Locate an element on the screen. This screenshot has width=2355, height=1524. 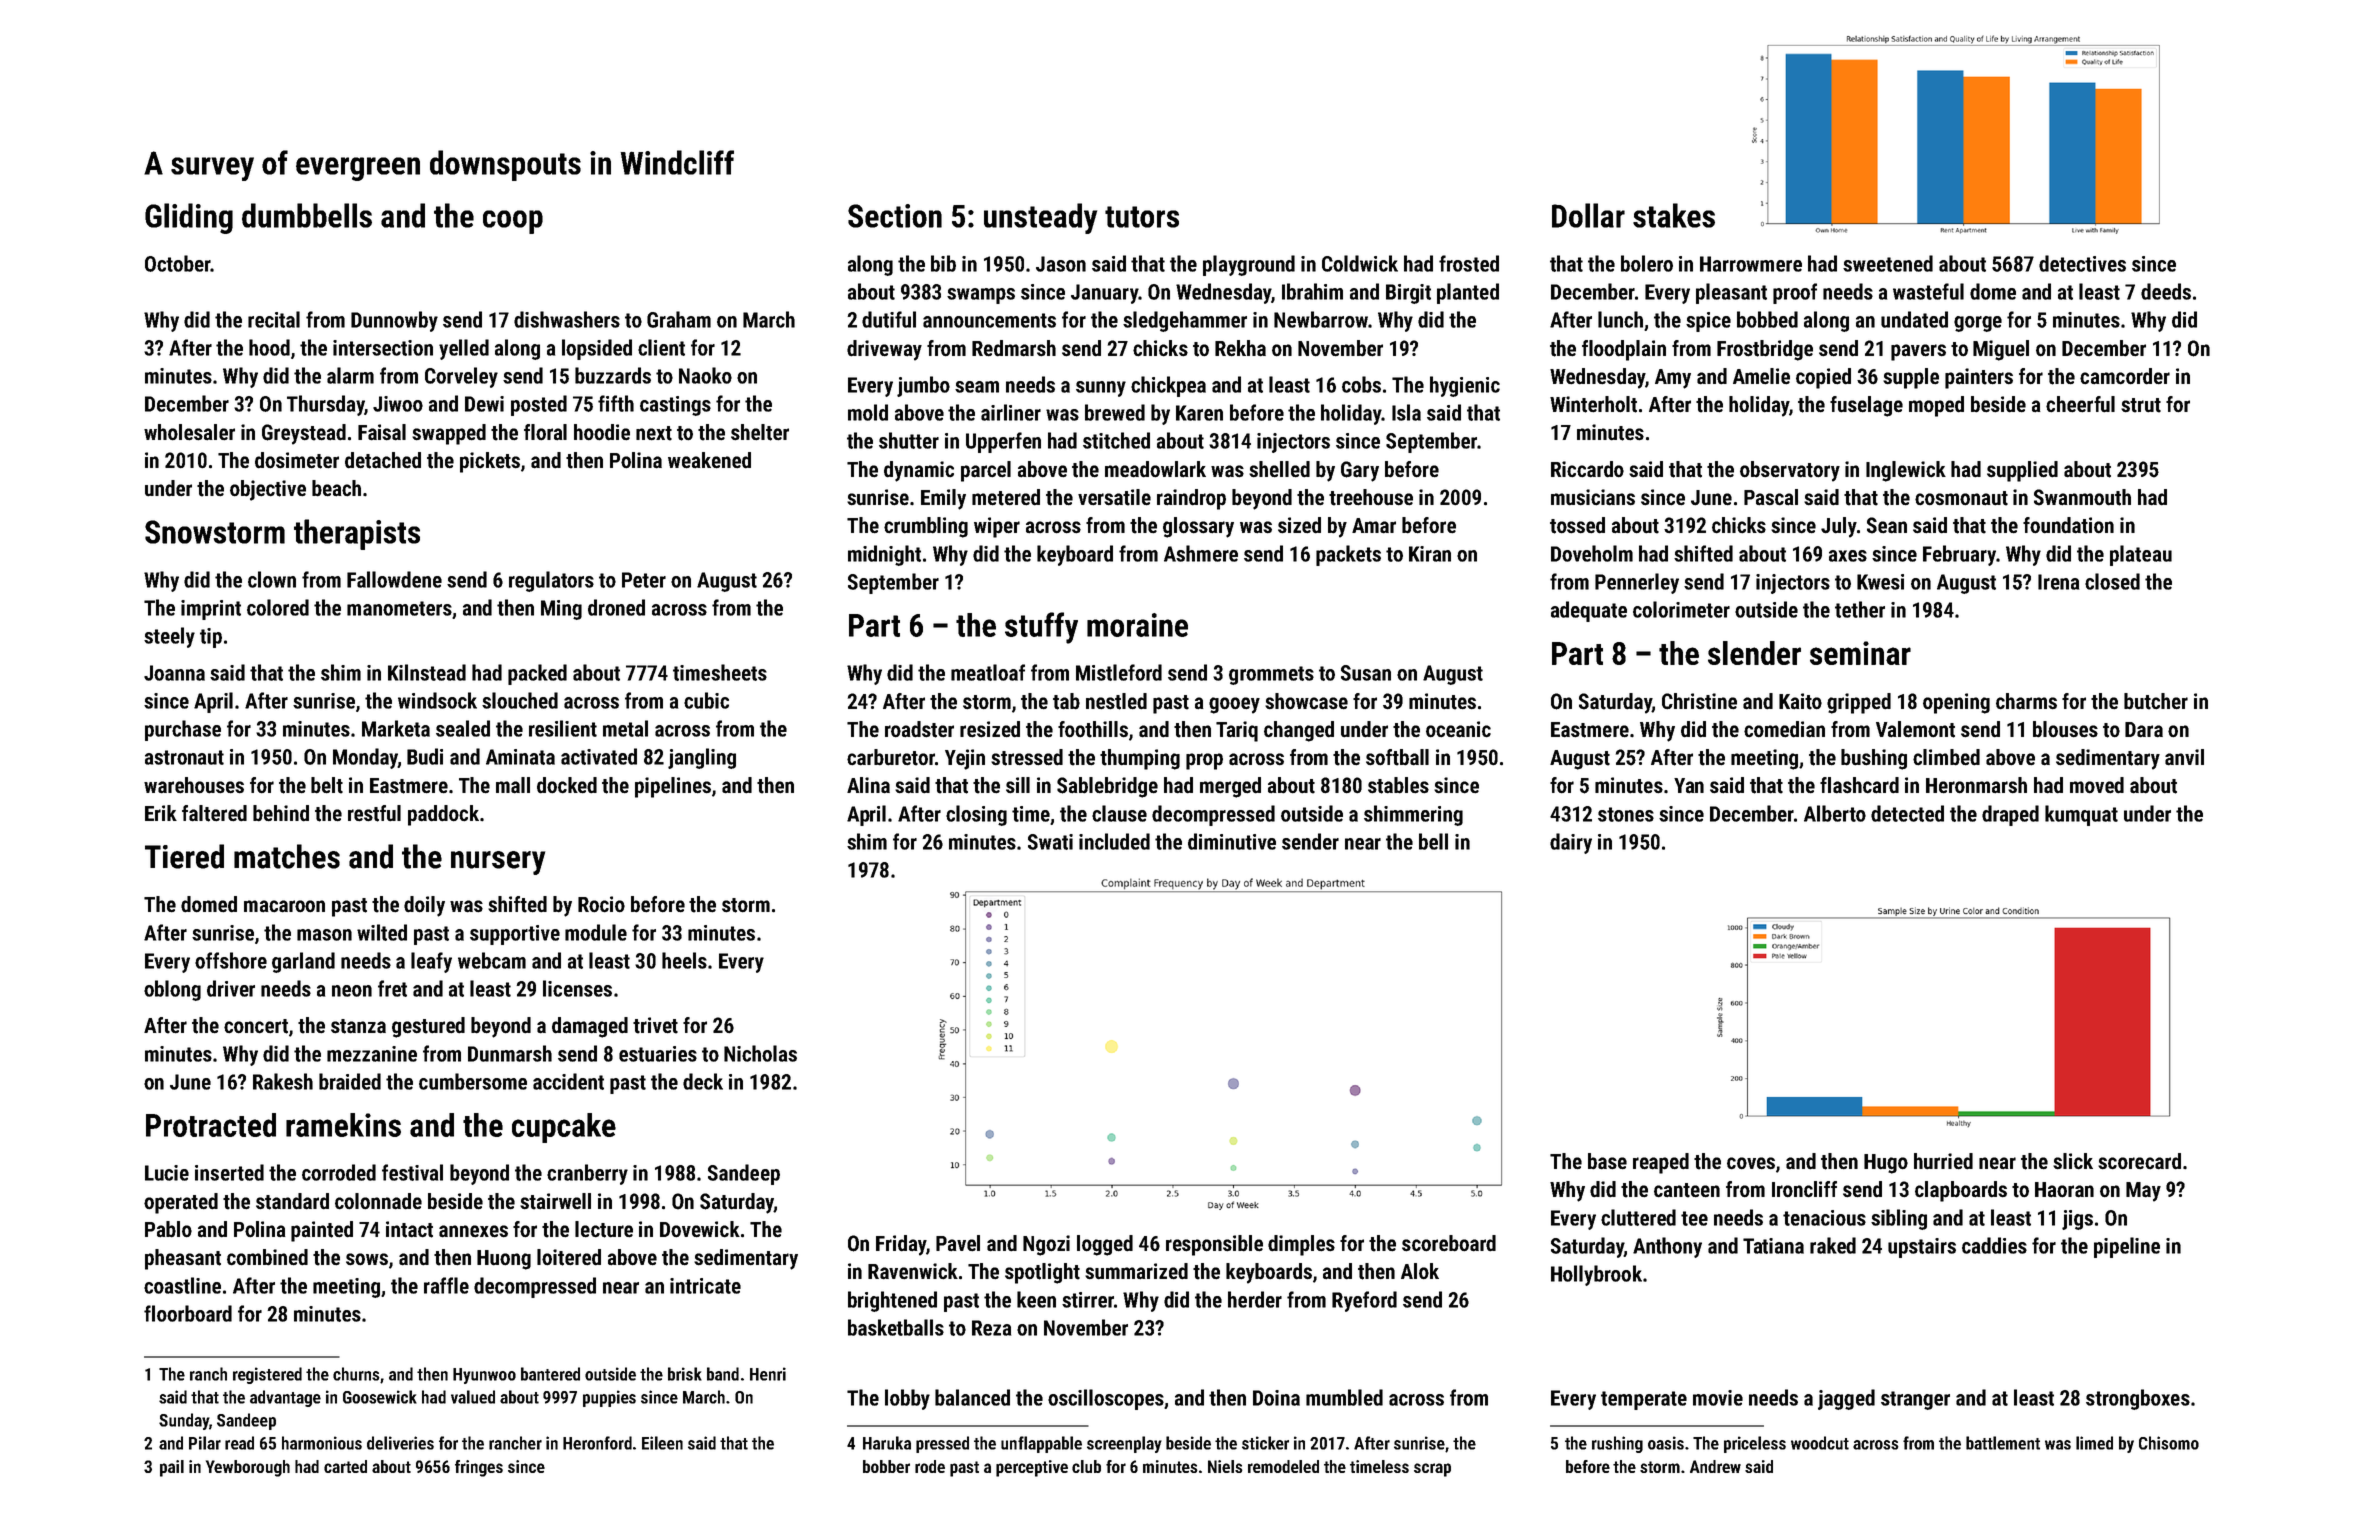
Nicholas is located at coordinates (760, 1053).
